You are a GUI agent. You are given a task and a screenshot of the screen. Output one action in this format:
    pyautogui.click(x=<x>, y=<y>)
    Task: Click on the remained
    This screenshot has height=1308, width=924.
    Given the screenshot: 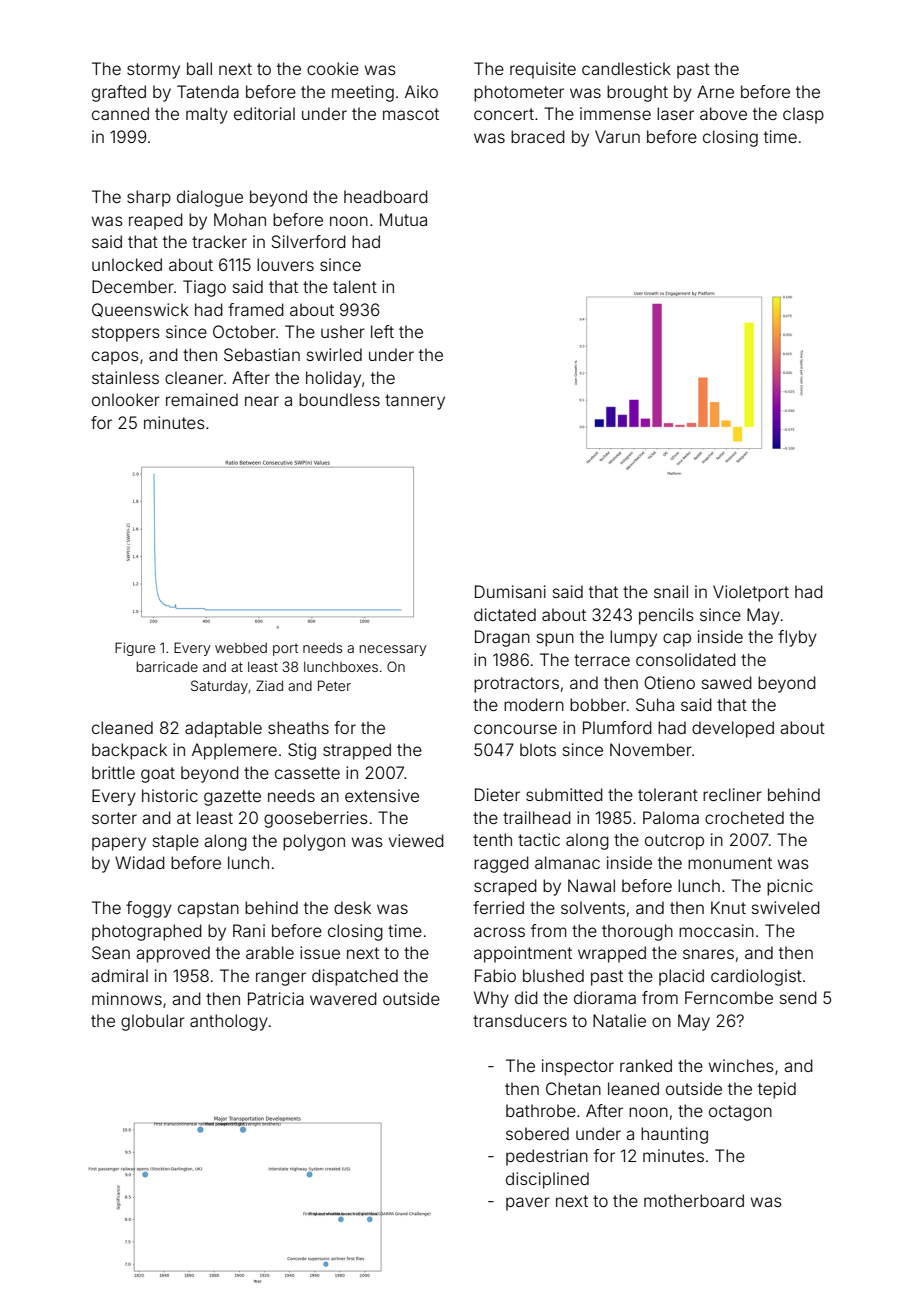 What is the action you would take?
    pyautogui.click(x=202, y=399)
